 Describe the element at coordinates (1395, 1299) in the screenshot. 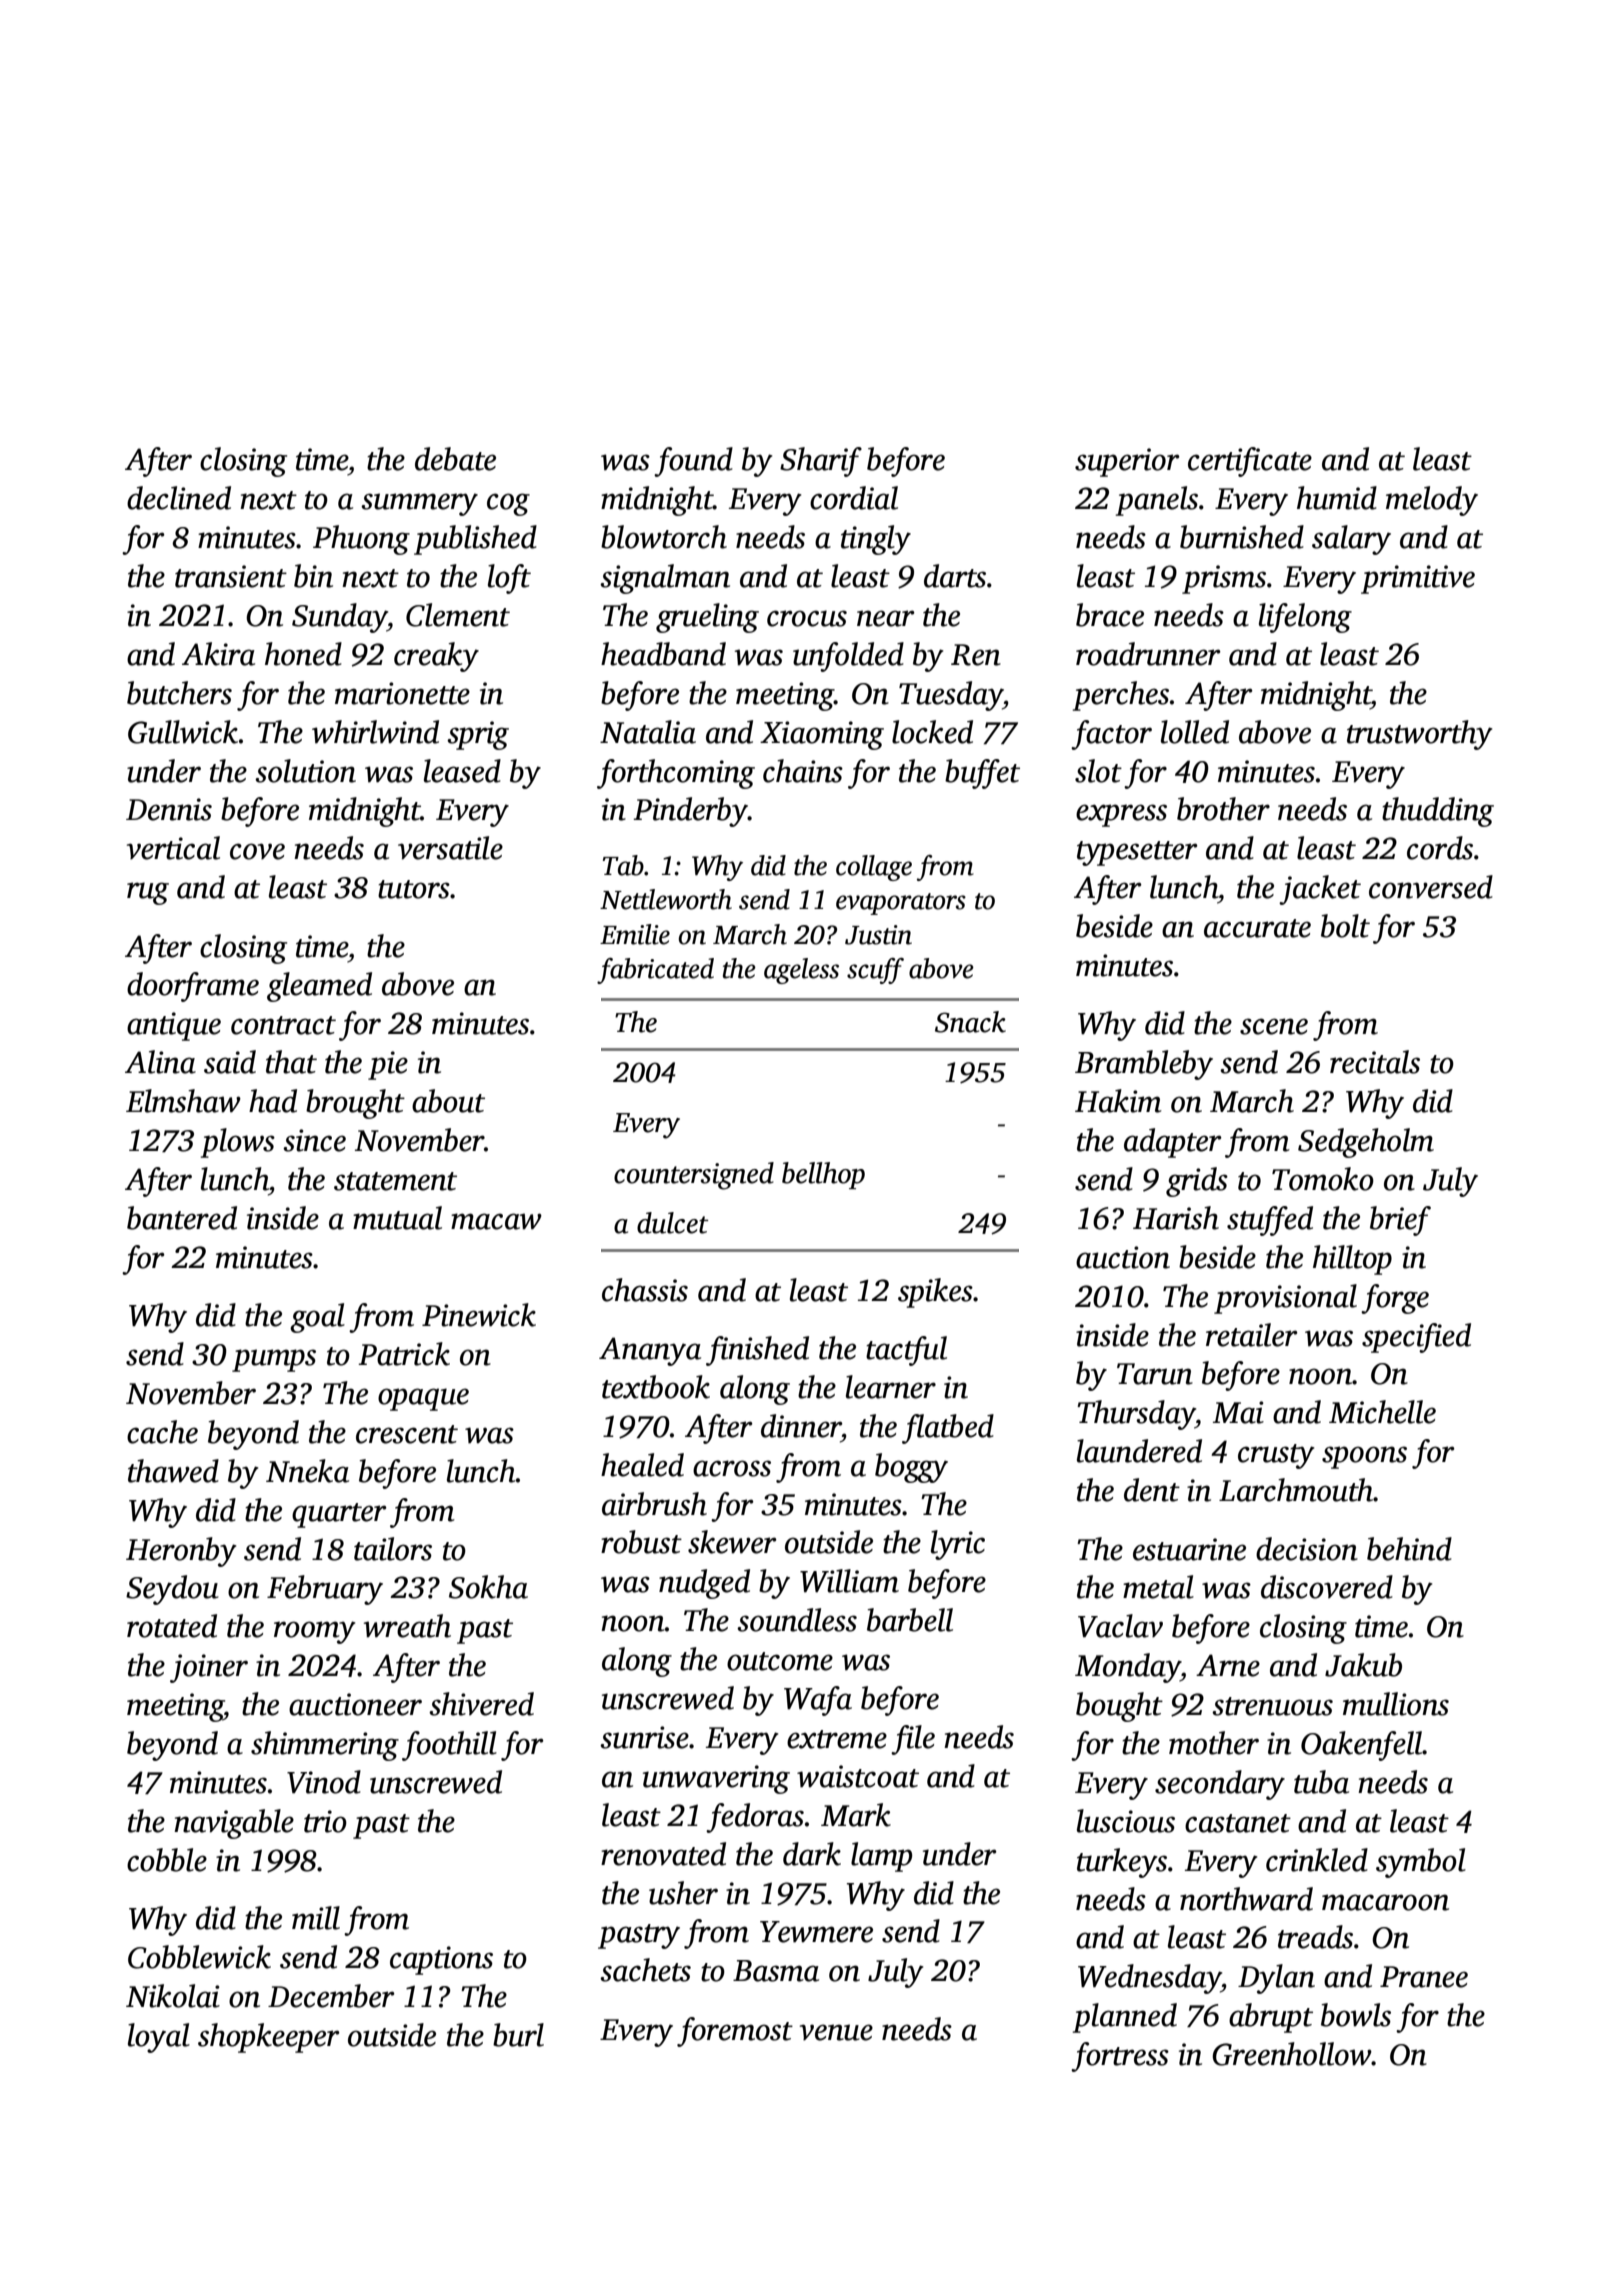

I see `forge` at that location.
